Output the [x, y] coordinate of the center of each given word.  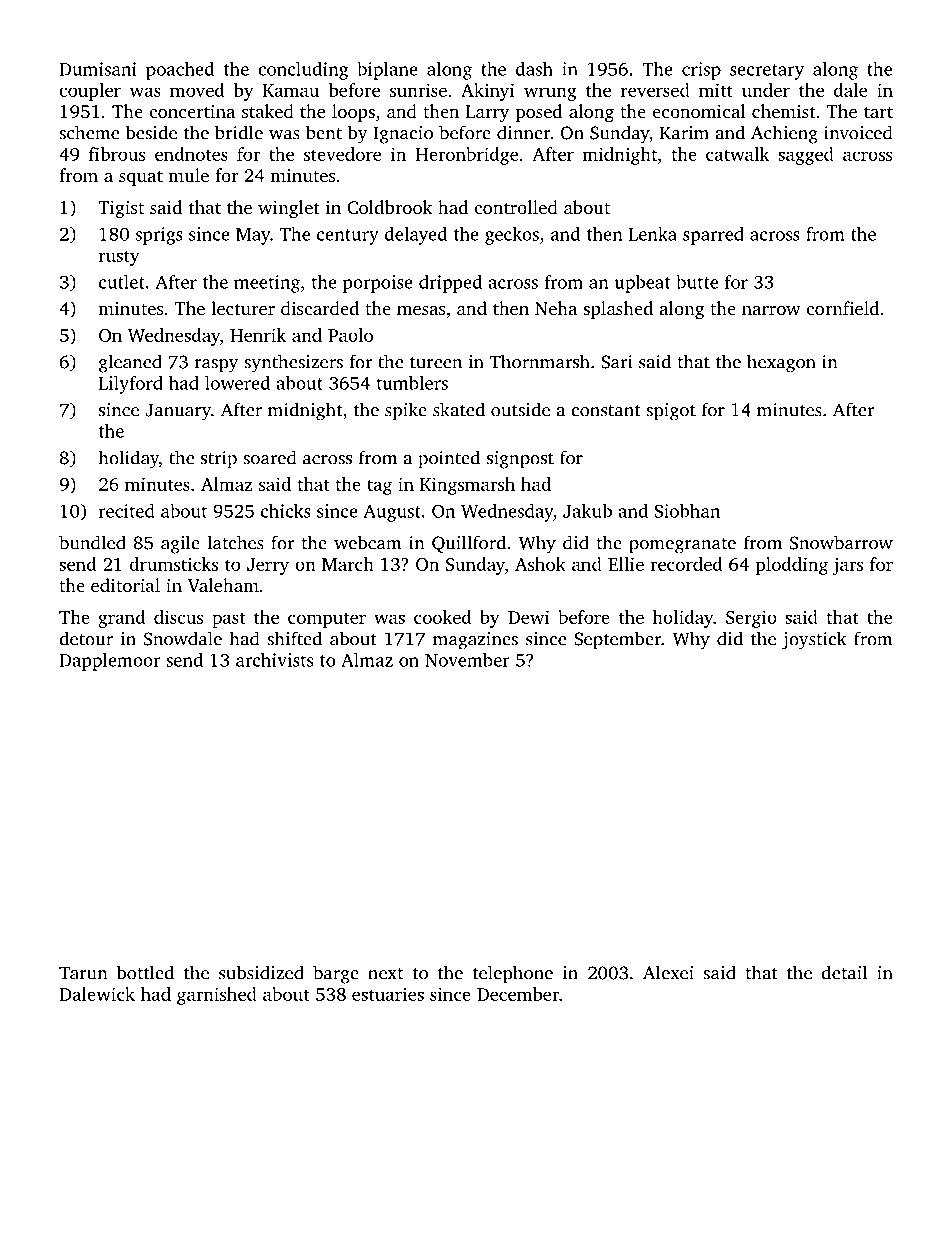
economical [699, 111]
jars [847, 566]
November [467, 660]
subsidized [261, 972]
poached [180, 71]
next [385, 974]
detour [86, 638]
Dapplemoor [110, 662]
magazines [475, 641]
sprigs [159, 236]
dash [534, 69]
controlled [516, 207]
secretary [767, 72]
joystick [814, 640]
